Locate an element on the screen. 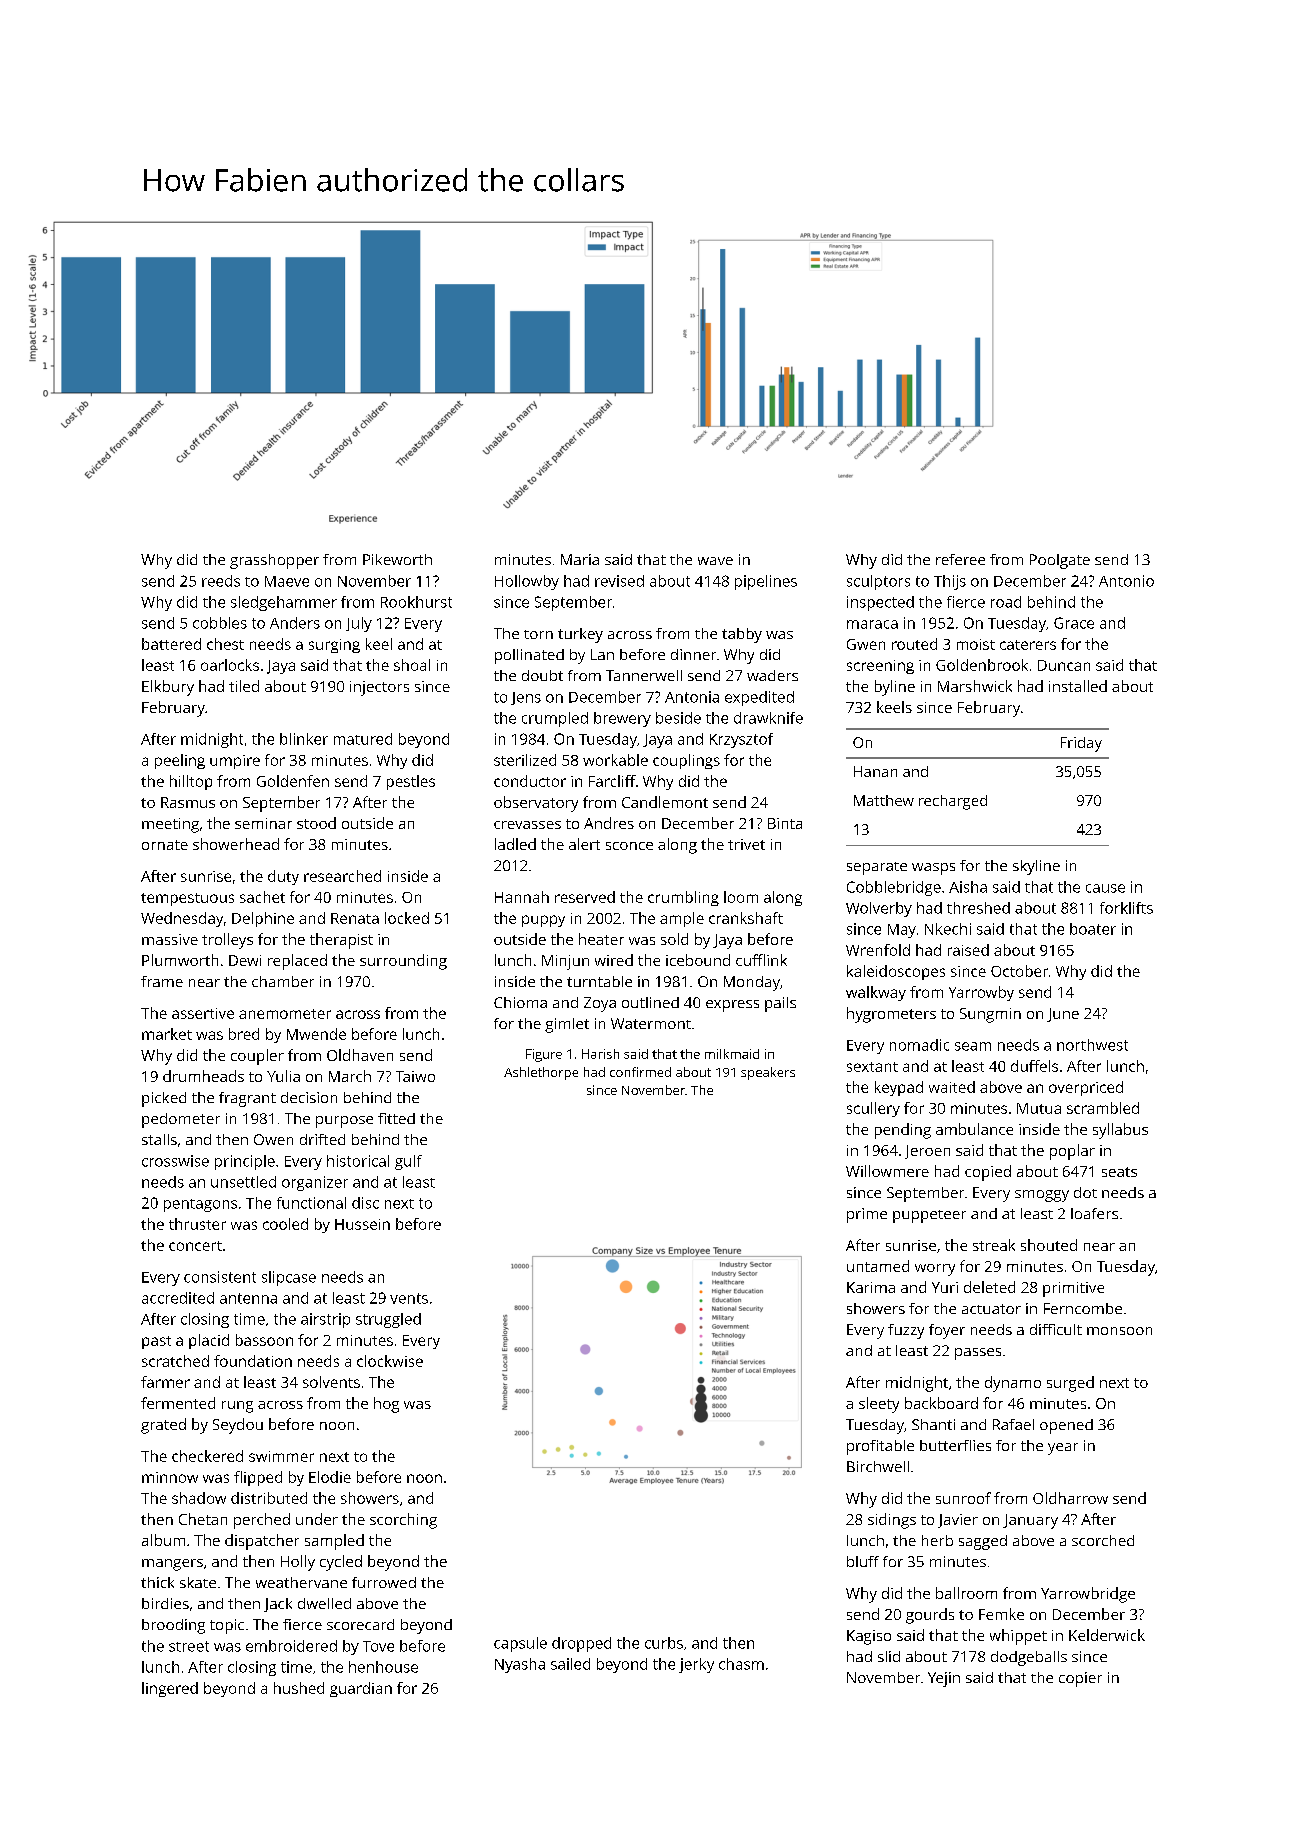  tiled is located at coordinates (244, 686).
